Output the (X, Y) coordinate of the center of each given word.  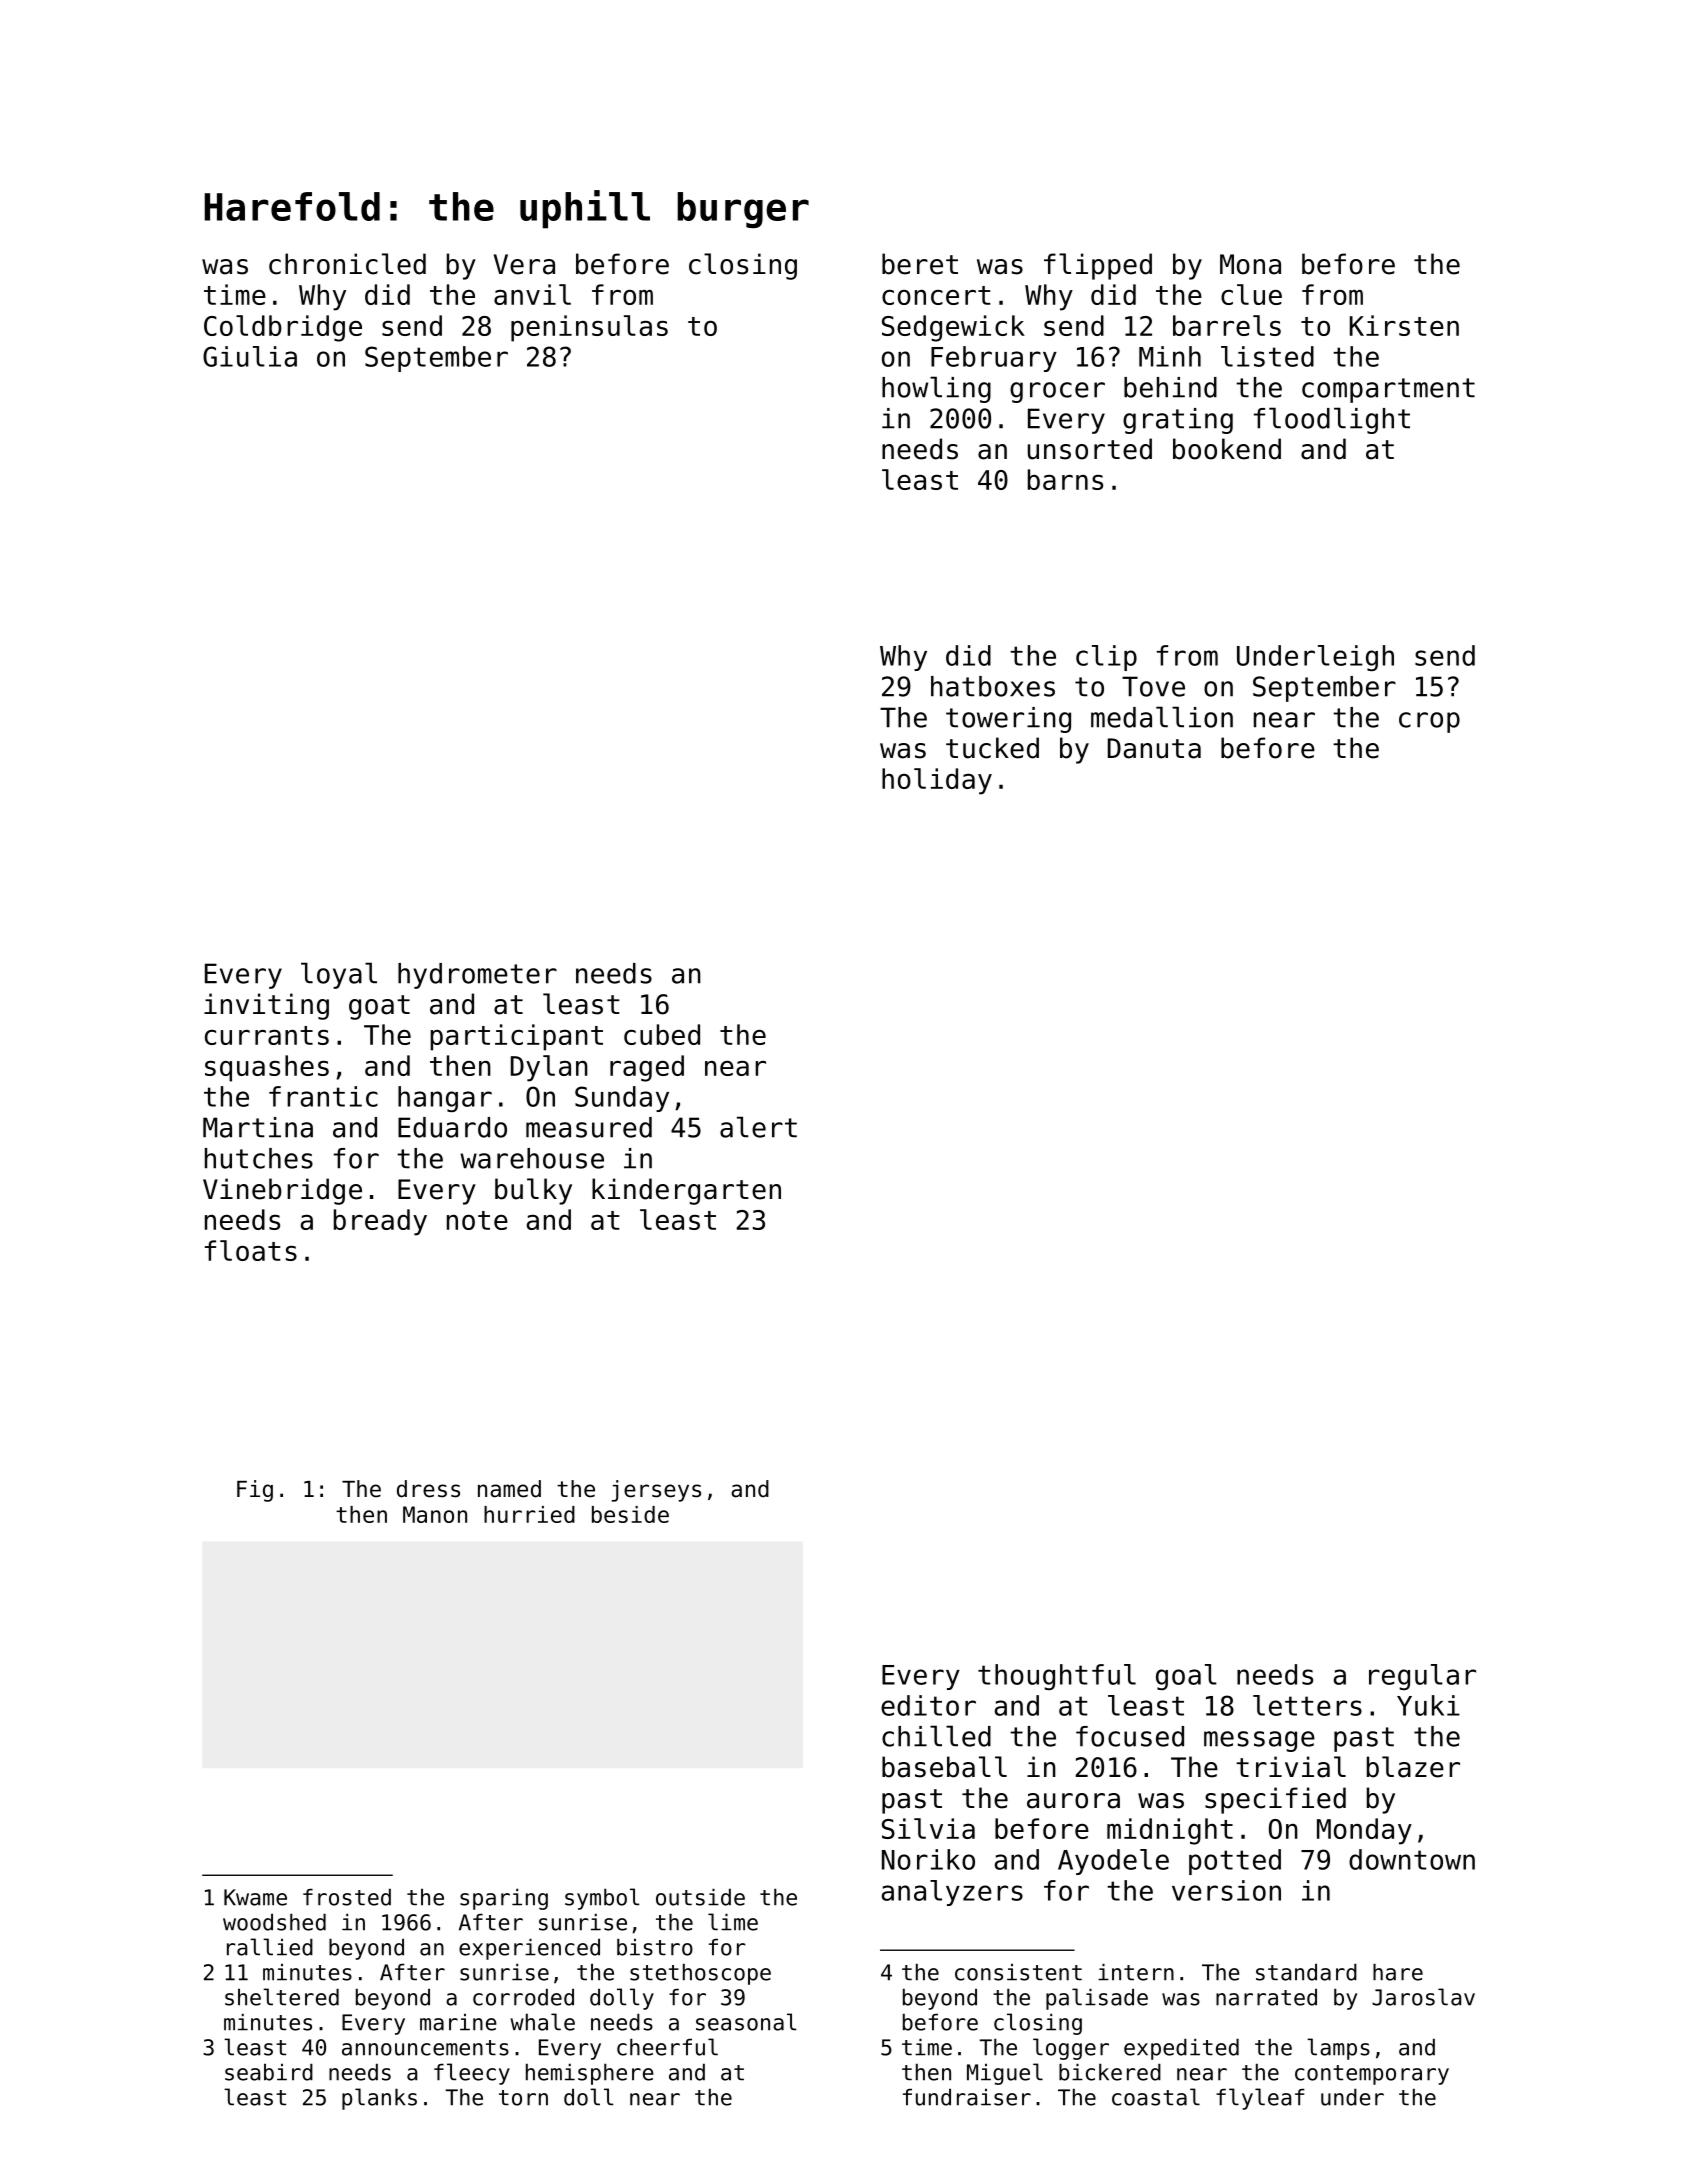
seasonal (746, 2022)
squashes (267, 1068)
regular (1422, 1677)
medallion (1162, 717)
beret (920, 264)
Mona (1250, 264)
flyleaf (1260, 2099)
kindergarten (686, 1191)
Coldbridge (283, 328)
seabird (269, 2072)
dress (428, 1489)
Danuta (1154, 748)
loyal (339, 975)
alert (758, 1127)
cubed (662, 1034)
